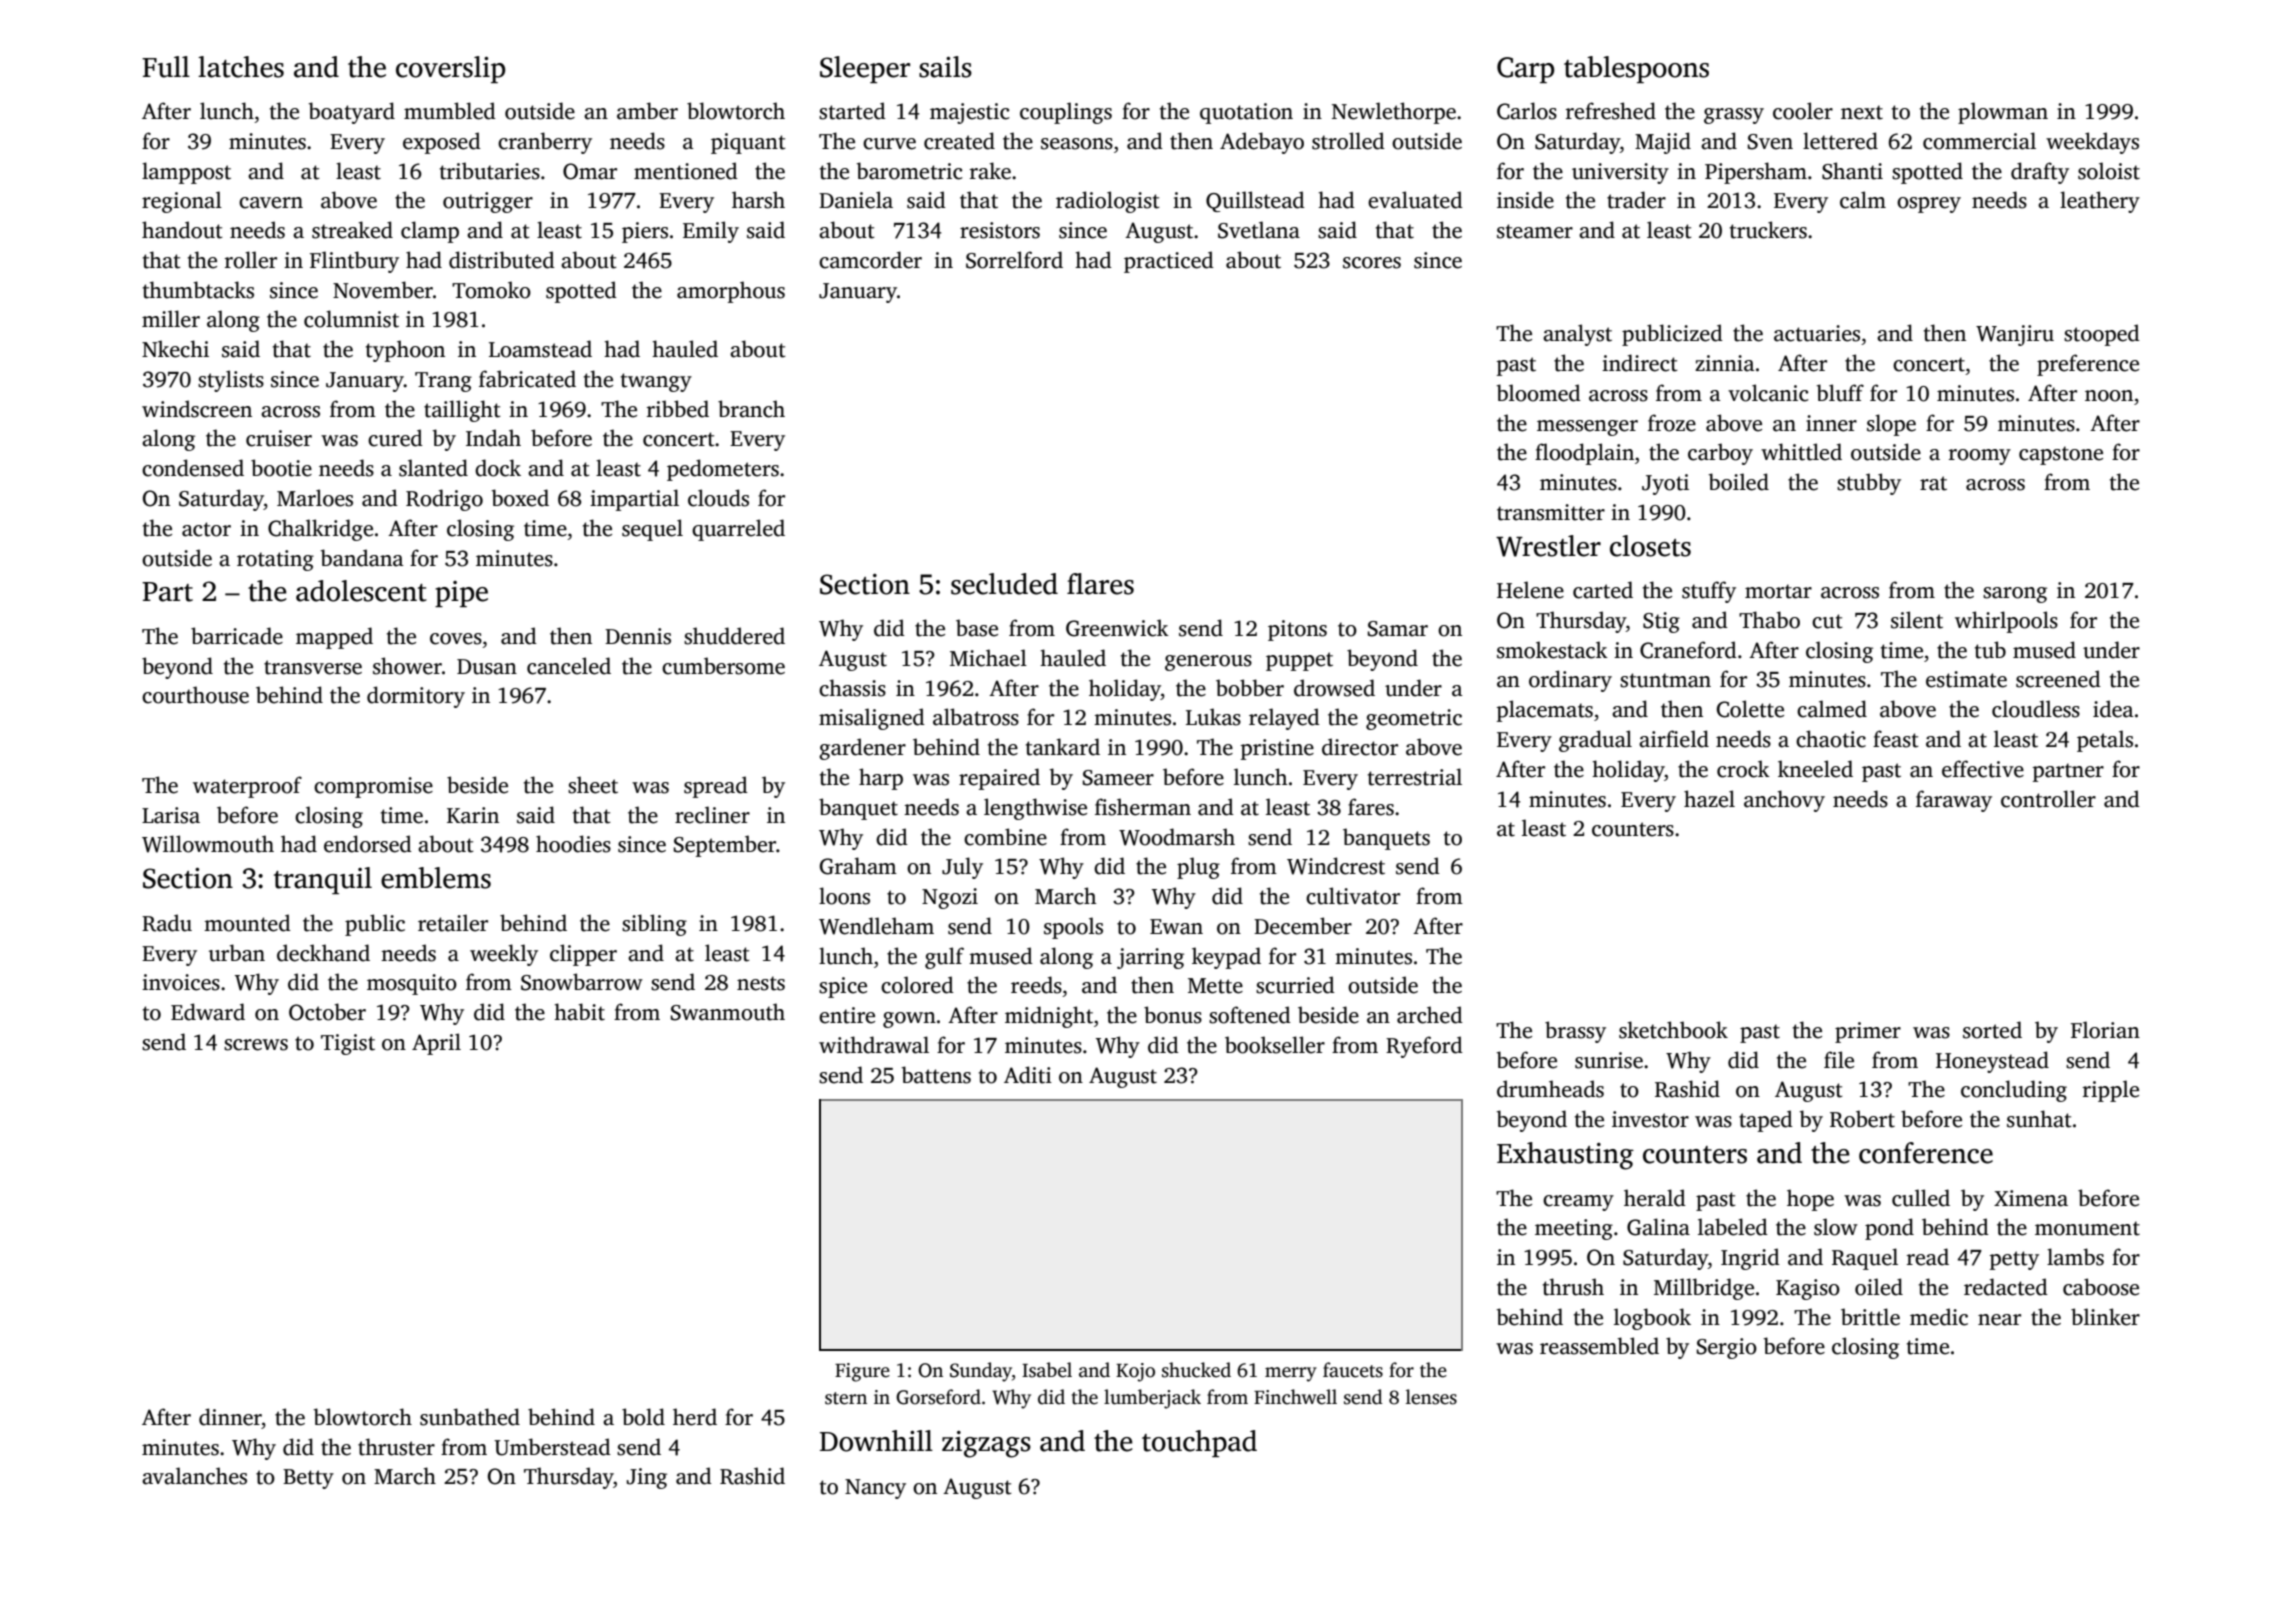  What do you see at coordinates (1535, 231) in the page?
I see `steamer` at bounding box center [1535, 231].
